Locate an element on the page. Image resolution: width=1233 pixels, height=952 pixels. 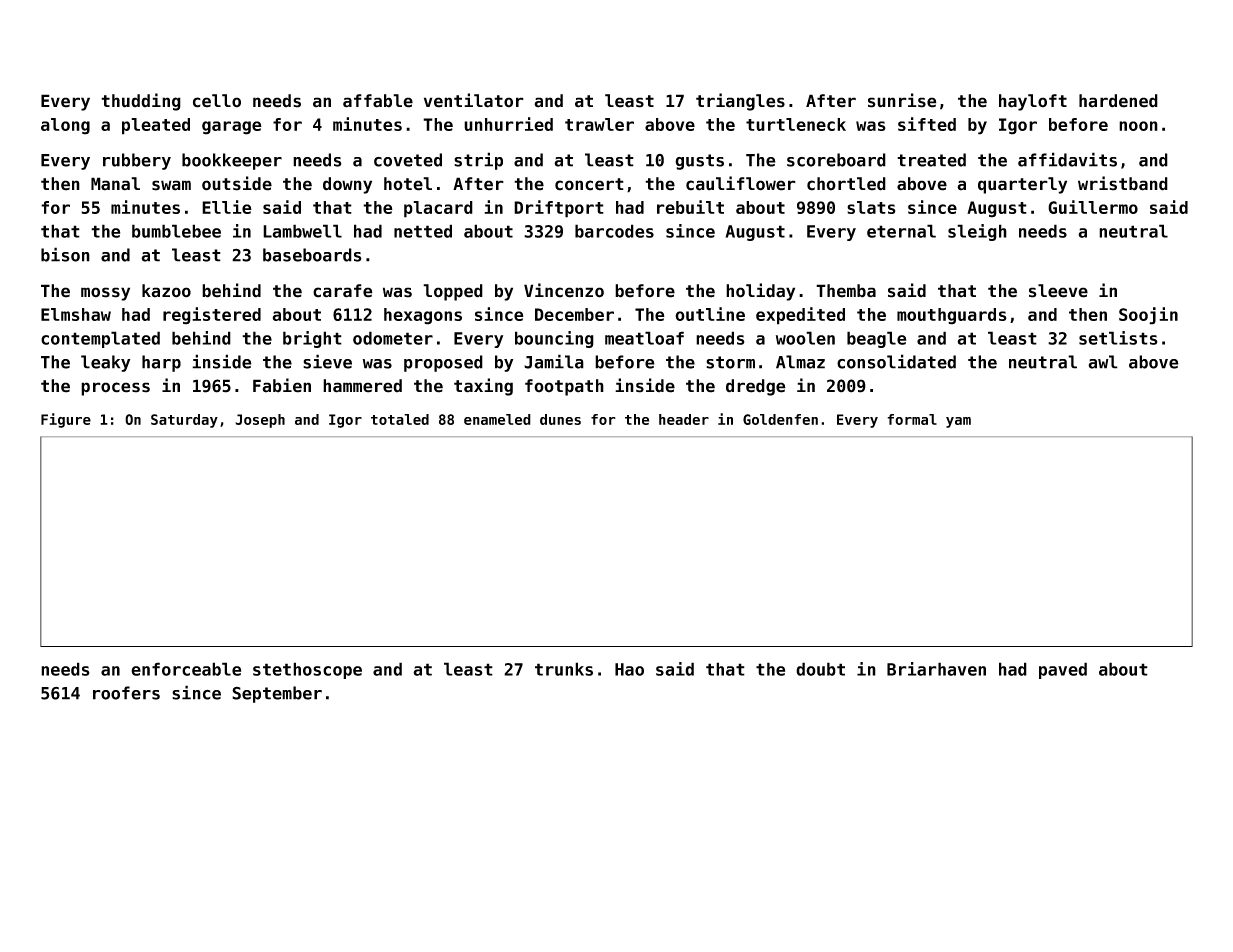
thudding is located at coordinates (141, 102).
